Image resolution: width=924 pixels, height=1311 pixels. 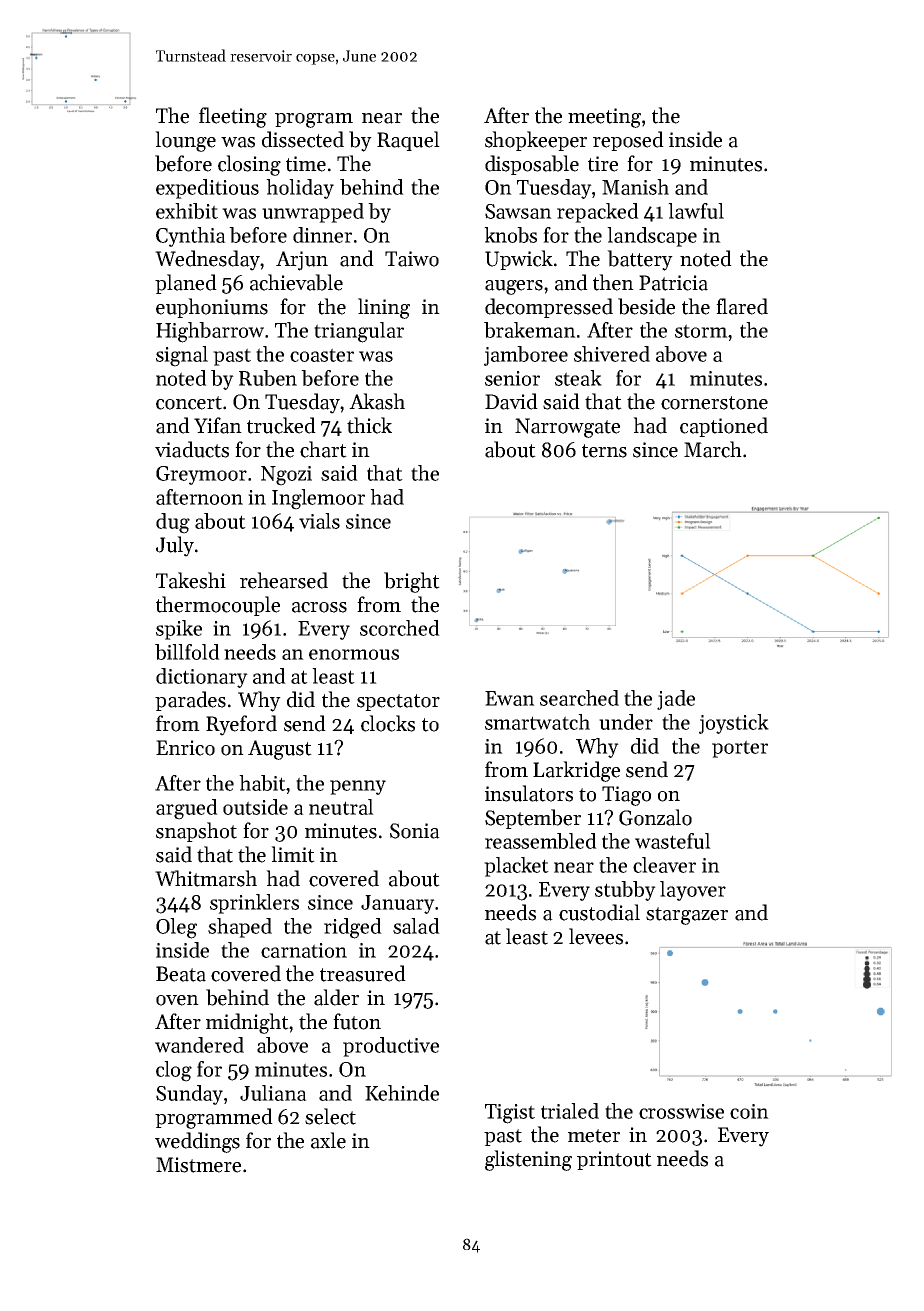 I want to click on Tigist, so click(x=510, y=1114).
